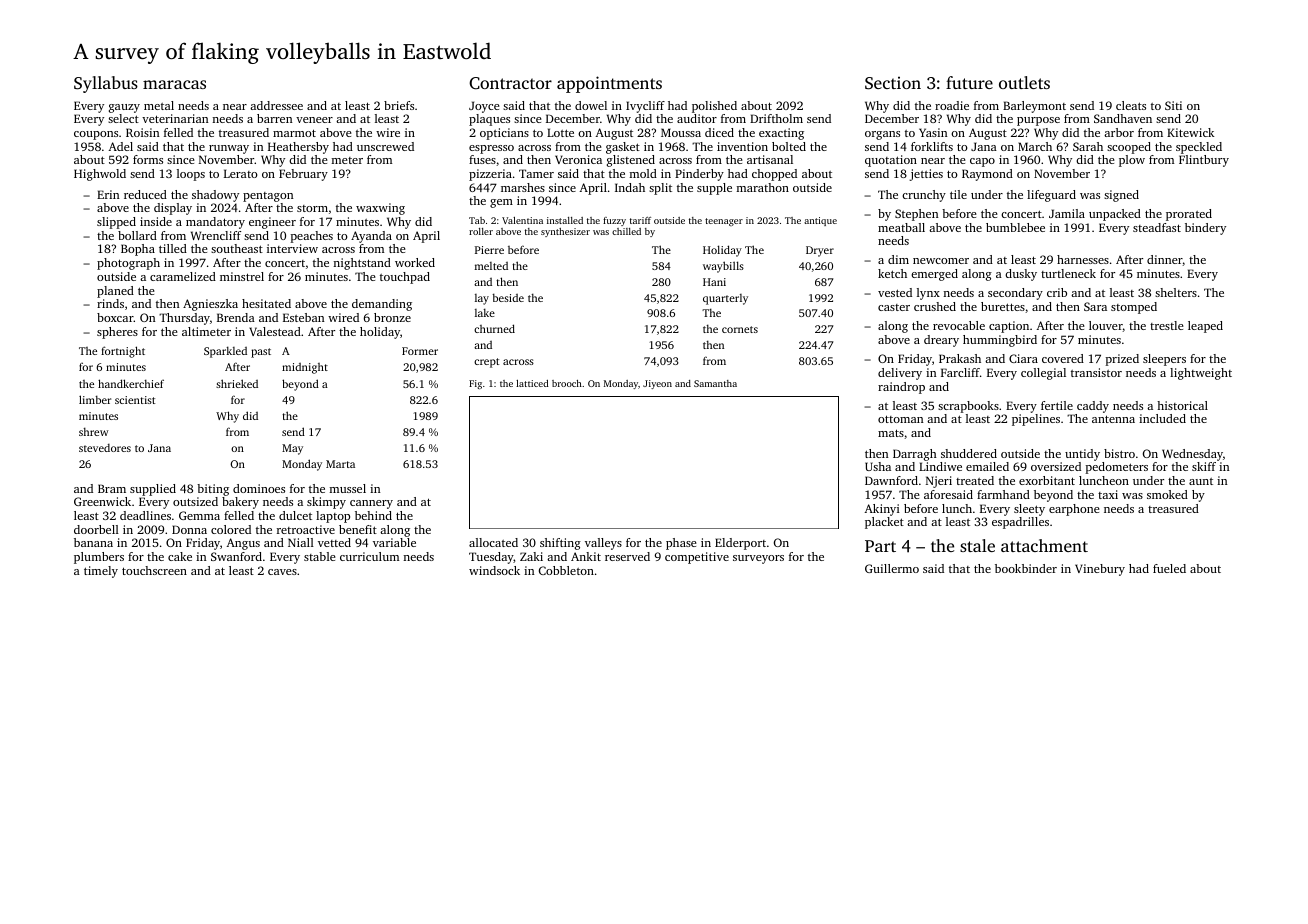 The image size is (1308, 924). I want to click on shelters, so click(1176, 292).
